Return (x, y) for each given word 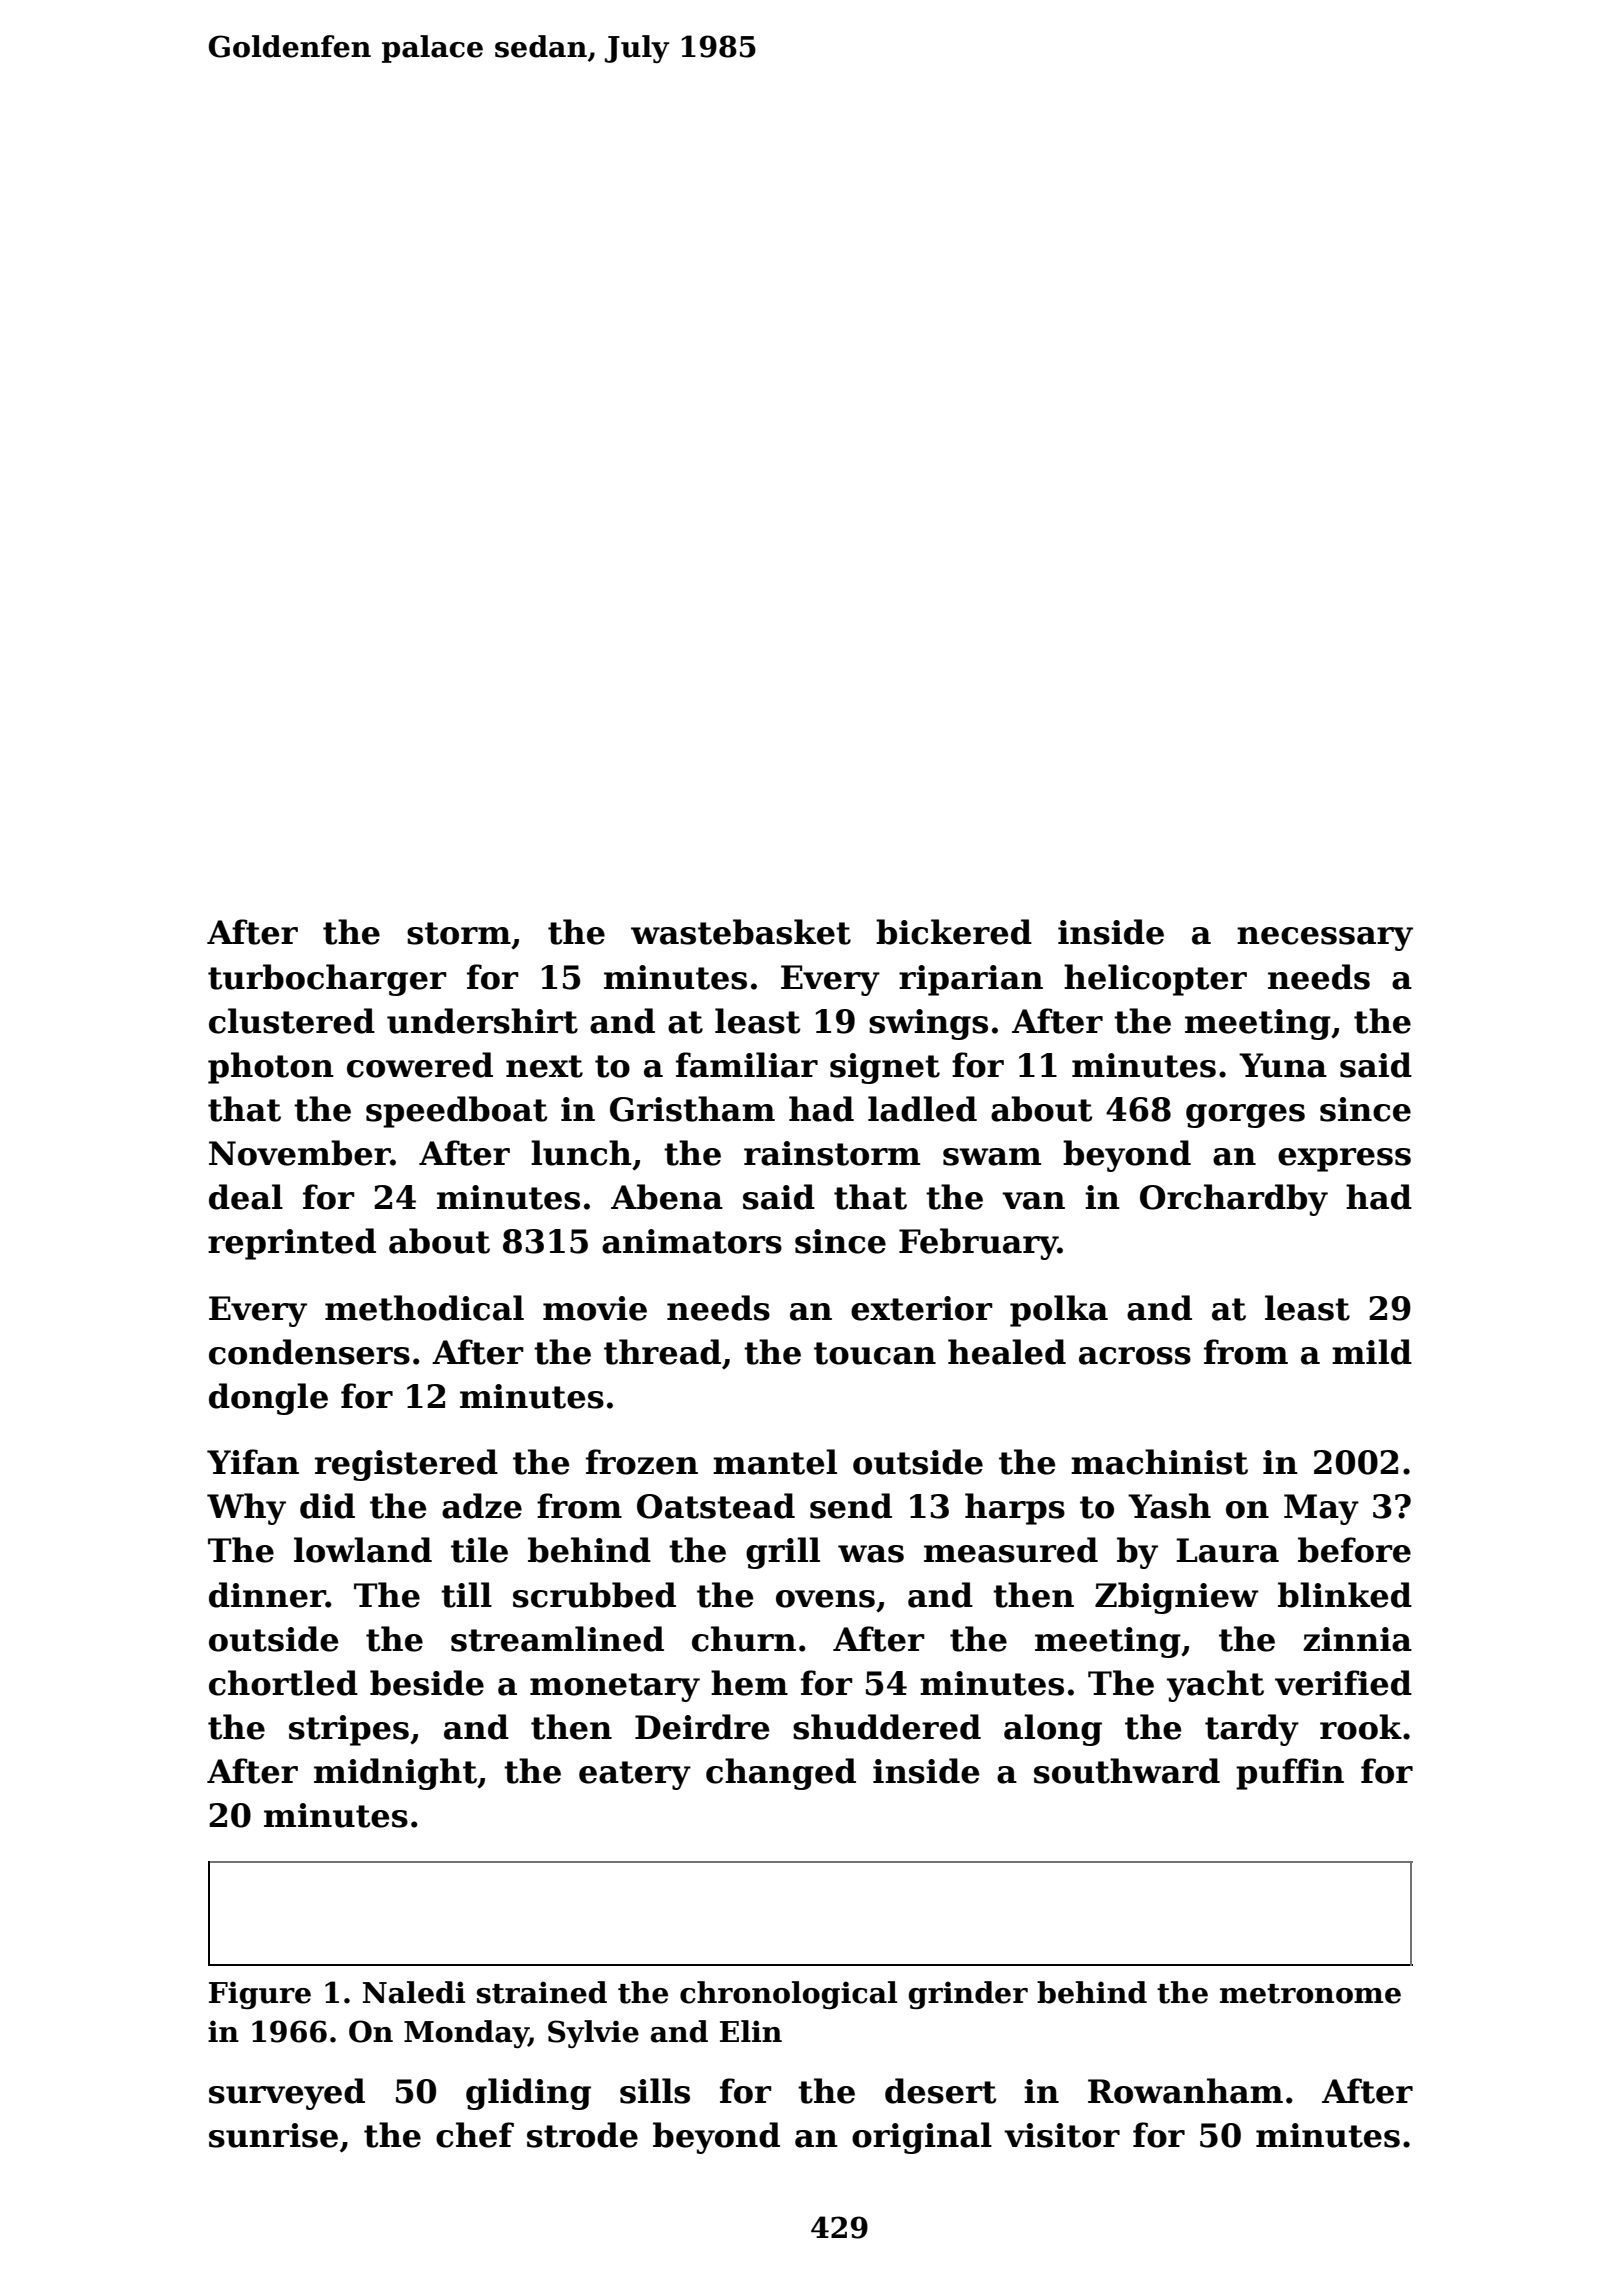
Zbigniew (1177, 1598)
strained (542, 1992)
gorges (1245, 1116)
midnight (395, 1774)
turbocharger (327, 980)
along (1053, 1730)
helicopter (1155, 980)
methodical (424, 1308)
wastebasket (741, 932)
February (978, 1244)
